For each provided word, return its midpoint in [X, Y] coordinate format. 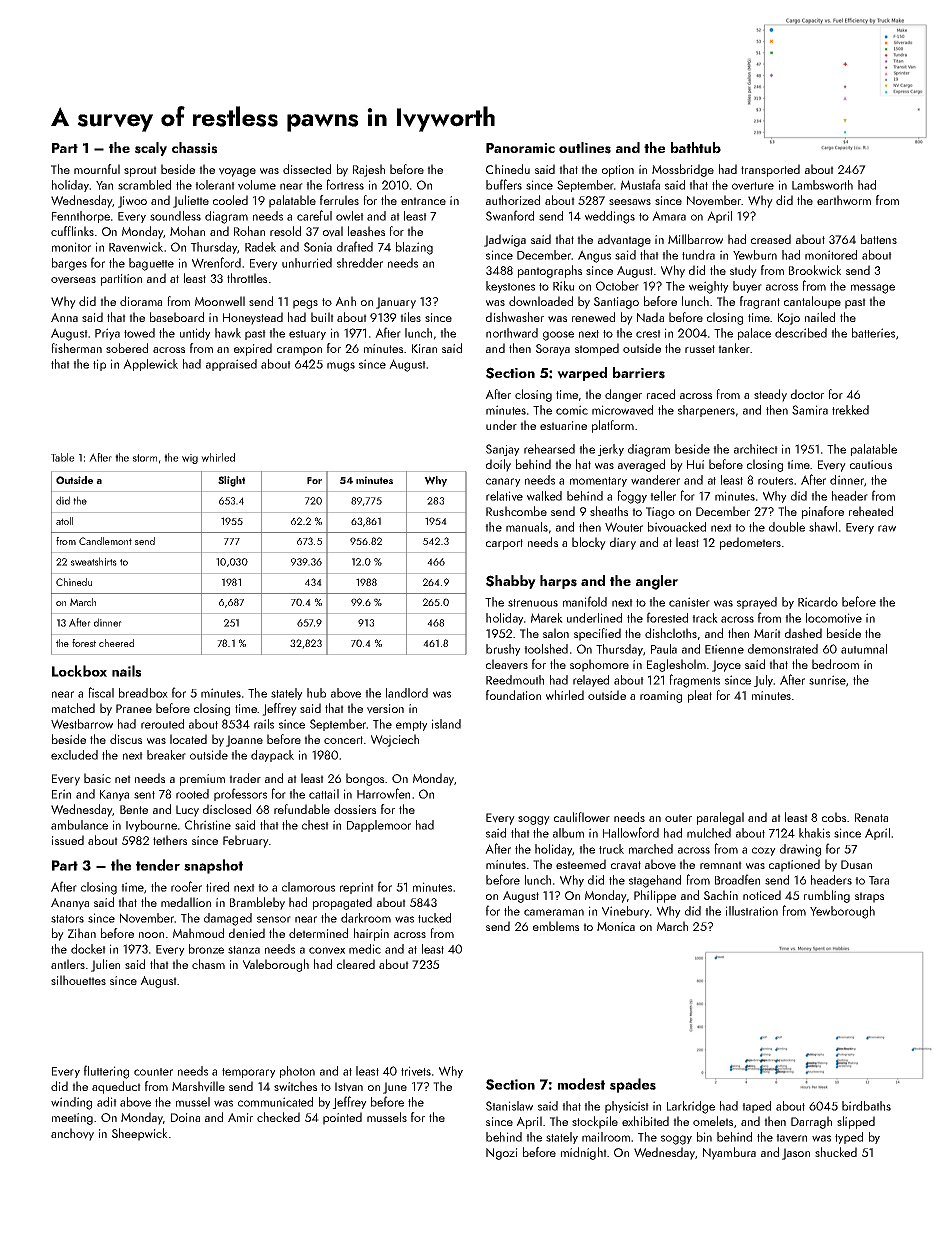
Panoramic [520, 148]
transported [770, 170]
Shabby [511, 582]
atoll [64, 521]
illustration [752, 911]
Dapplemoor [379, 826]
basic [97, 778]
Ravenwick [136, 247]
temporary [249, 1073]
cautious [871, 464]
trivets [416, 1071]
